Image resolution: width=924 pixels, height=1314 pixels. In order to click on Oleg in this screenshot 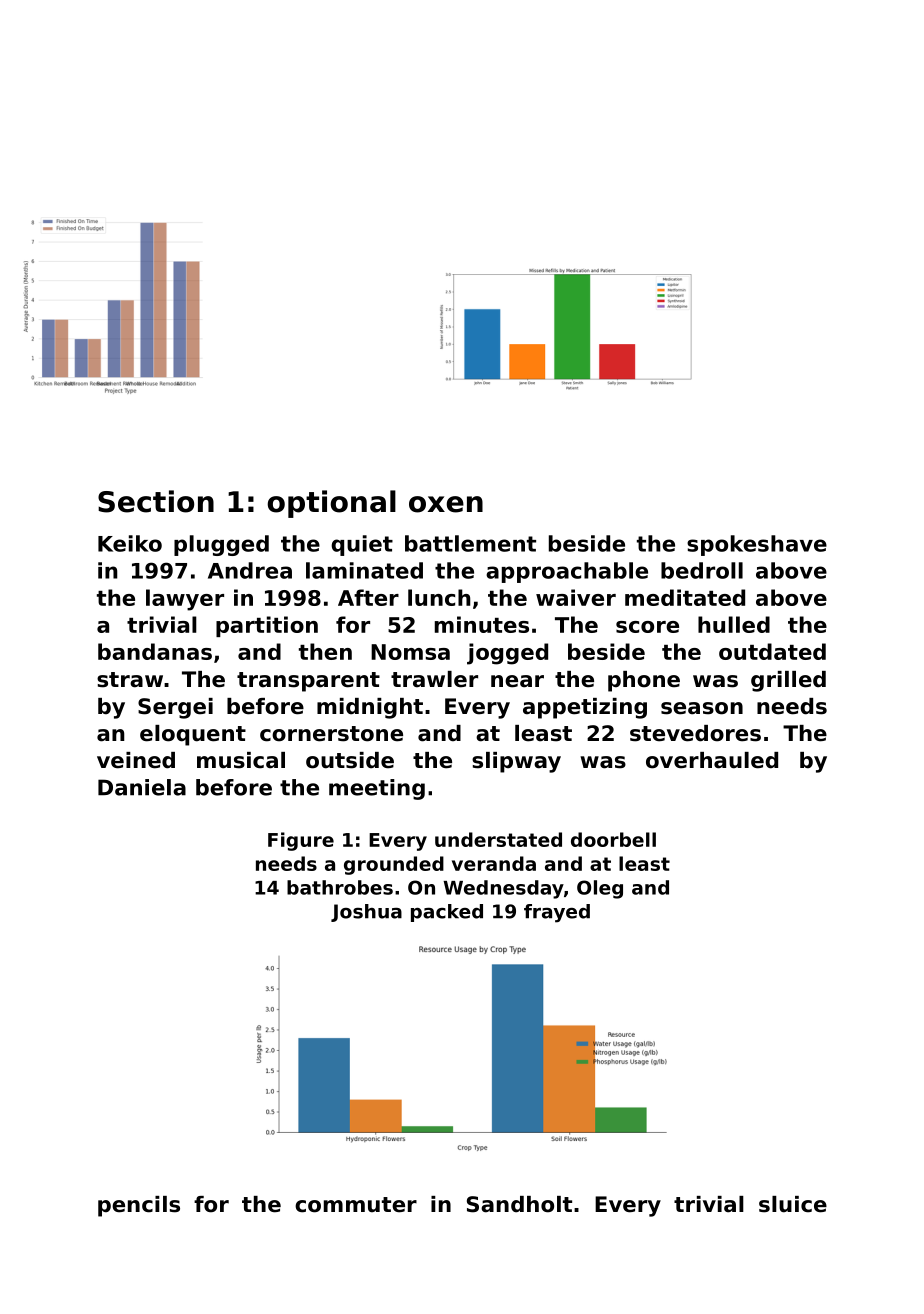, I will do `click(600, 889)`.
